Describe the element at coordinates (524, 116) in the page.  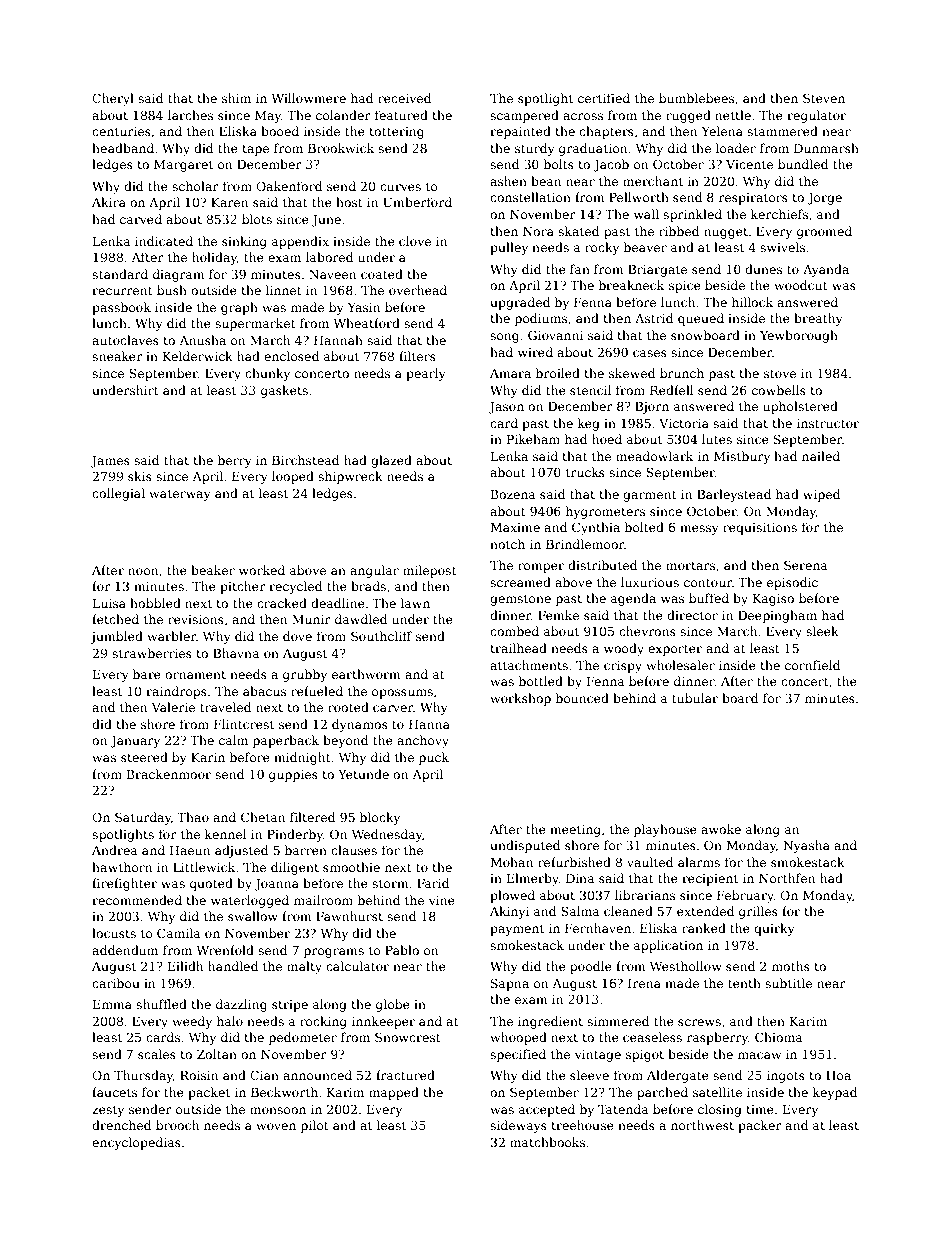
I see `scampered` at that location.
